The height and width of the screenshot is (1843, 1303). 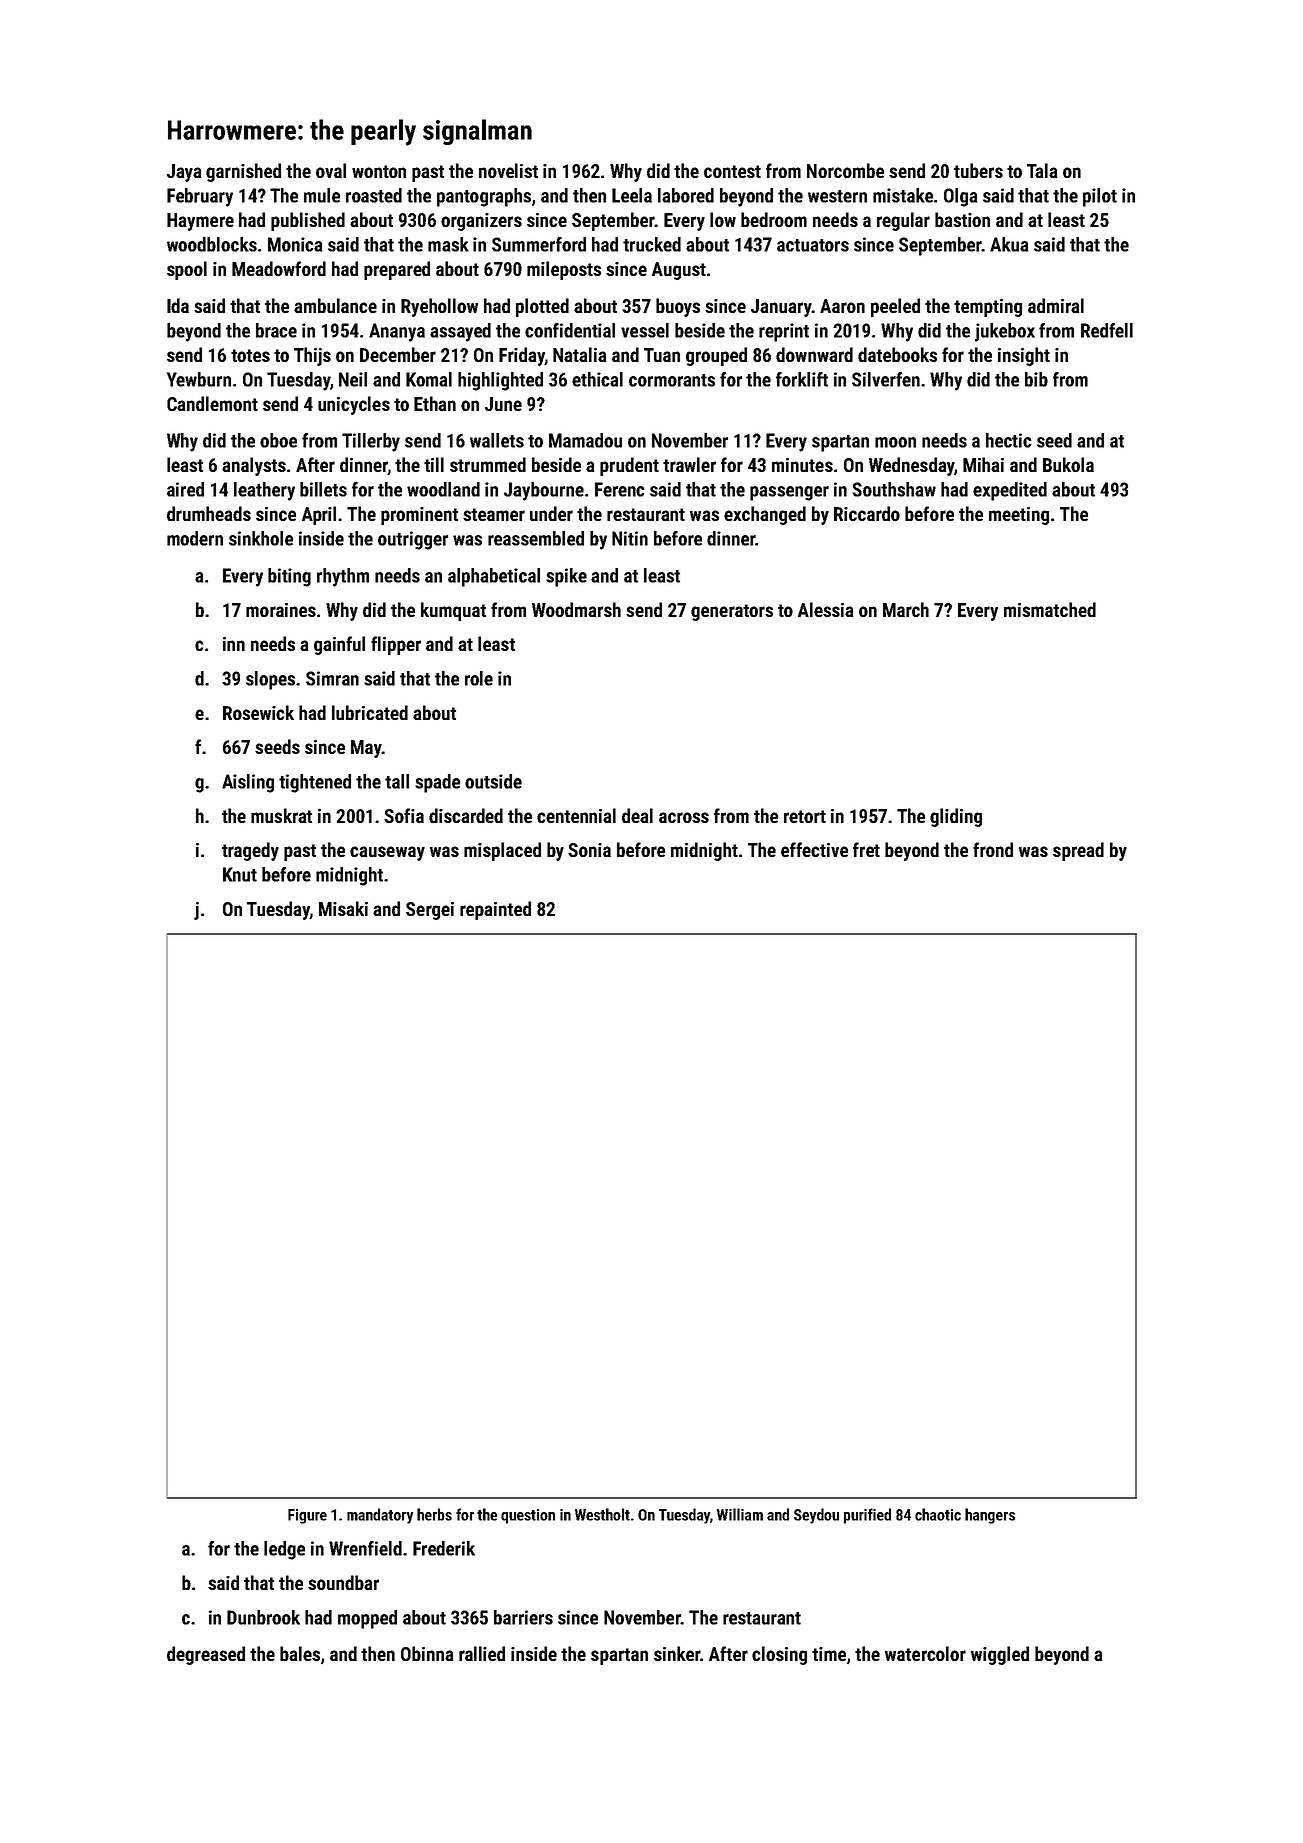 What do you see at coordinates (374, 195) in the screenshot?
I see `roasted` at bounding box center [374, 195].
